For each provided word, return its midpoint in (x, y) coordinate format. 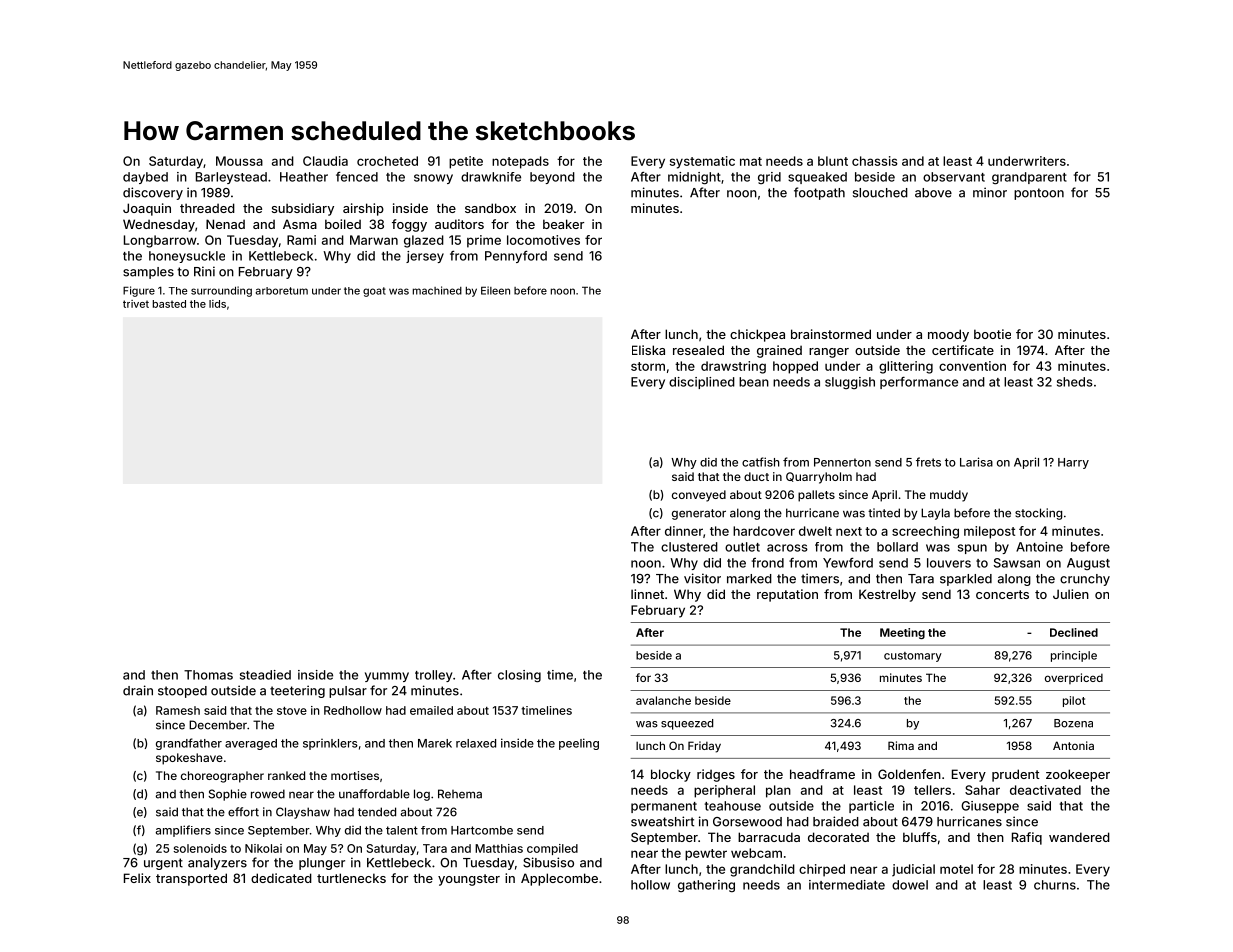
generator (699, 514)
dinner (684, 531)
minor (990, 192)
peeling (579, 744)
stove (292, 711)
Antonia (1073, 745)
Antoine (1039, 547)
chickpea (757, 335)
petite (466, 162)
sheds (1075, 382)
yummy (387, 677)
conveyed (699, 496)
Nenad (225, 224)
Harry (1073, 463)
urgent (163, 864)
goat (374, 292)
